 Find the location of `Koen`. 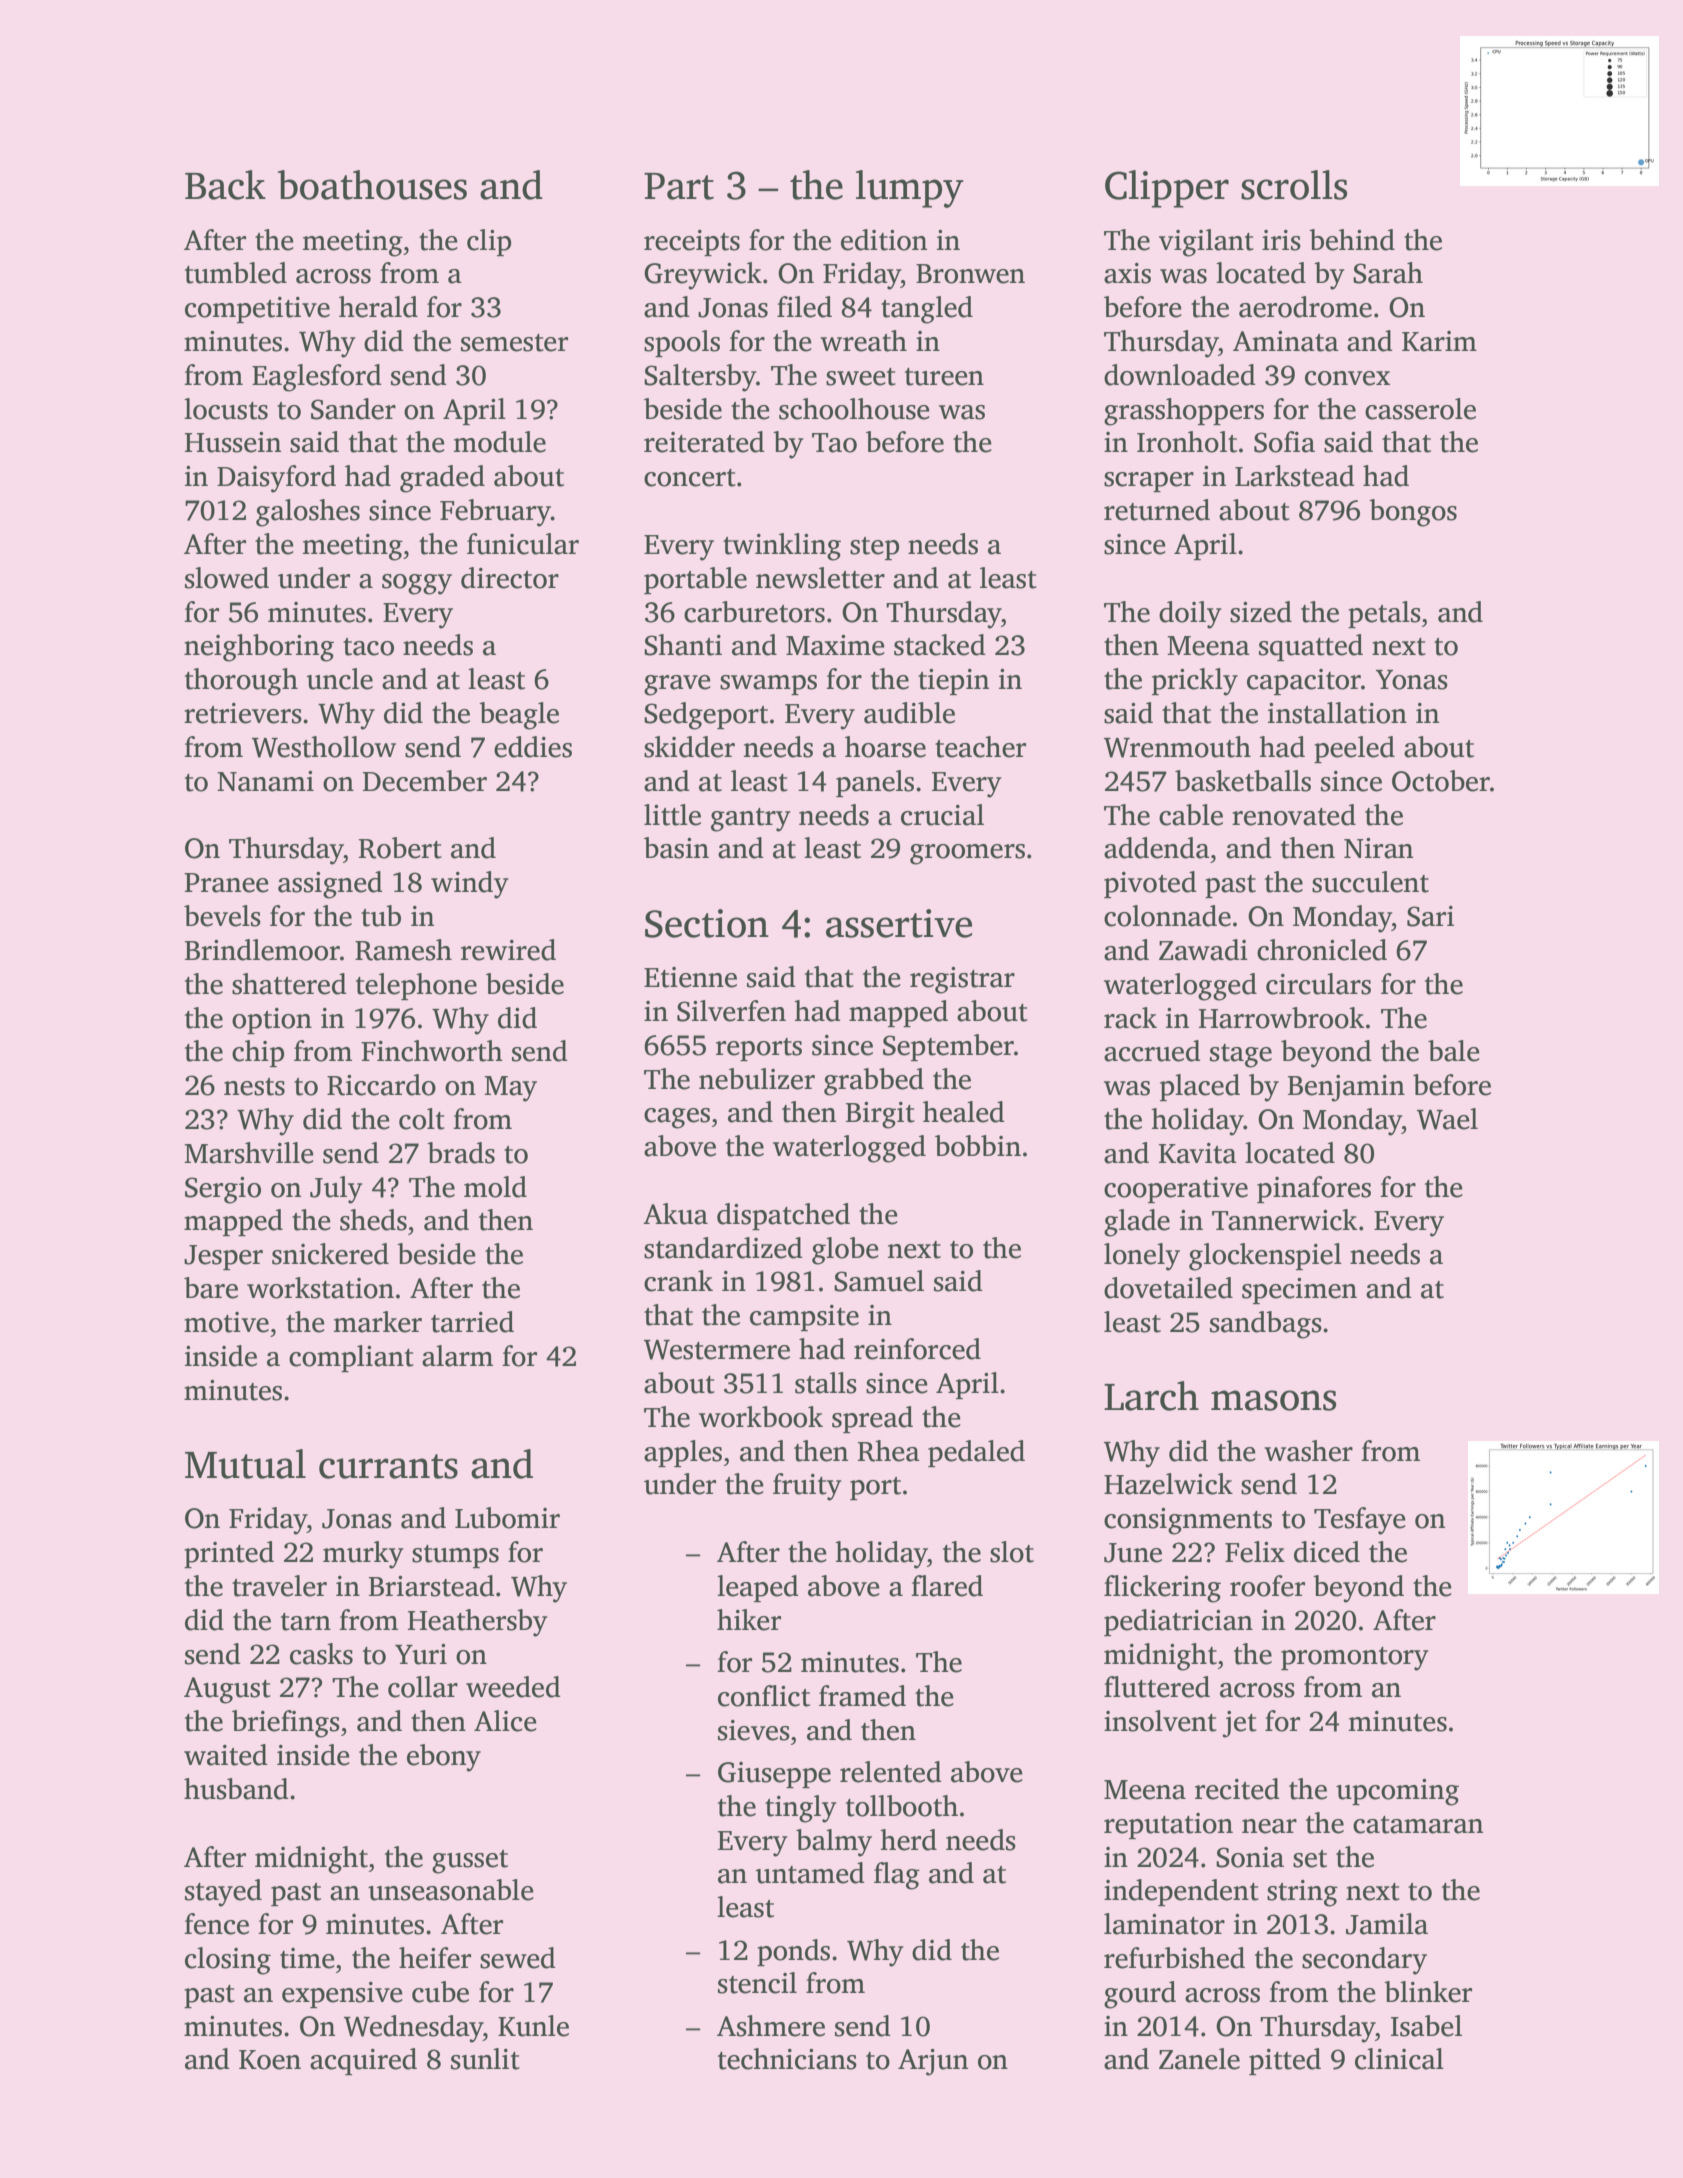

Koen is located at coordinates (270, 2060).
